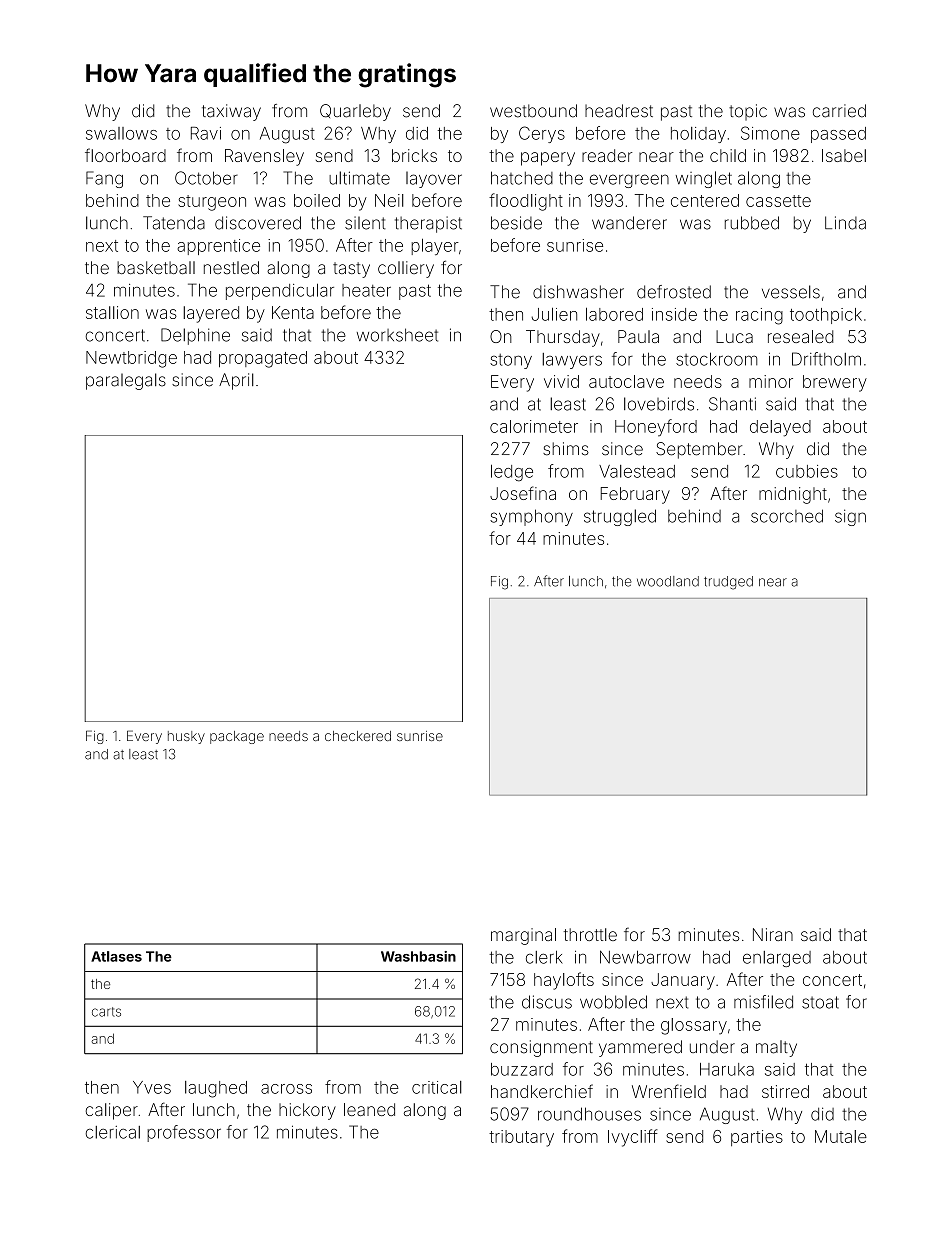 The image size is (952, 1233). I want to click on toothpick, so click(826, 316).
